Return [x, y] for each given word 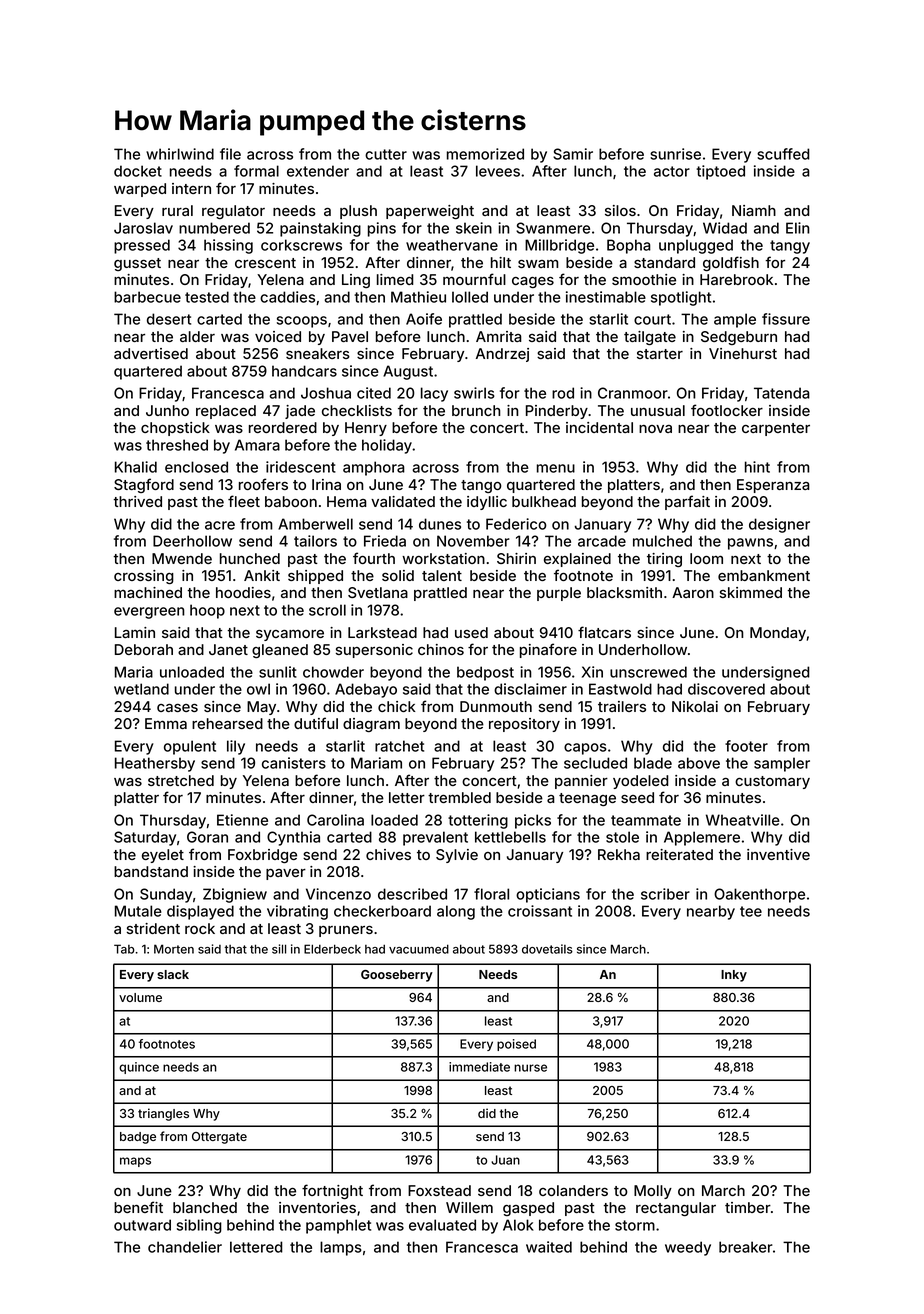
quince [139, 1068]
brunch [476, 410]
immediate [479, 1067]
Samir [573, 154]
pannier [581, 782]
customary [772, 782]
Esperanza [773, 486]
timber [748, 1207]
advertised [151, 353]
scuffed [783, 154]
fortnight [332, 1191]
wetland [141, 689]
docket [138, 171]
